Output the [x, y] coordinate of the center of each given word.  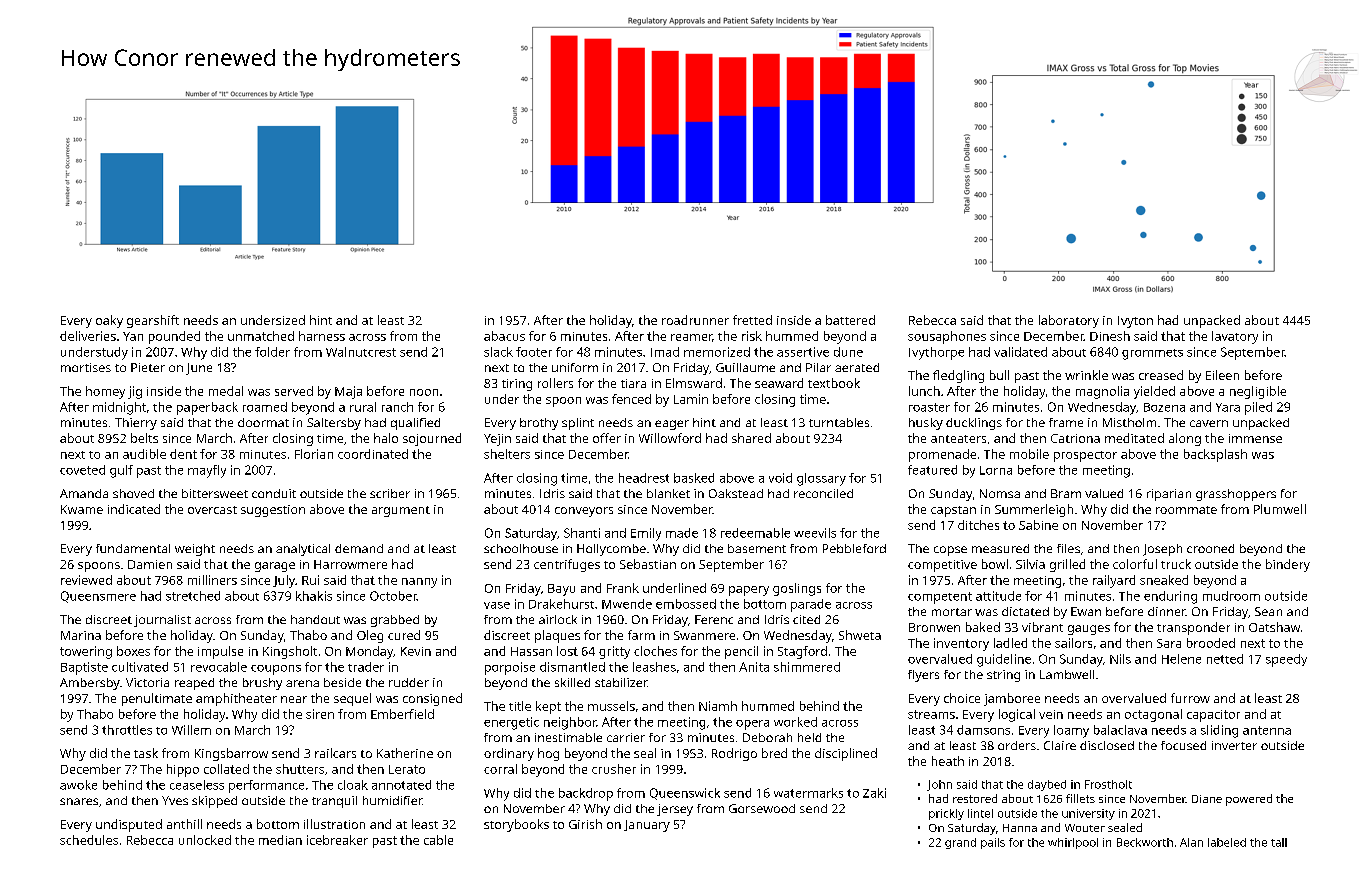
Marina [81, 635]
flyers [923, 676]
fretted [752, 320]
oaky [109, 321]
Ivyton [1135, 322]
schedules [89, 840]
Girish [585, 824]
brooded [1211, 643]
